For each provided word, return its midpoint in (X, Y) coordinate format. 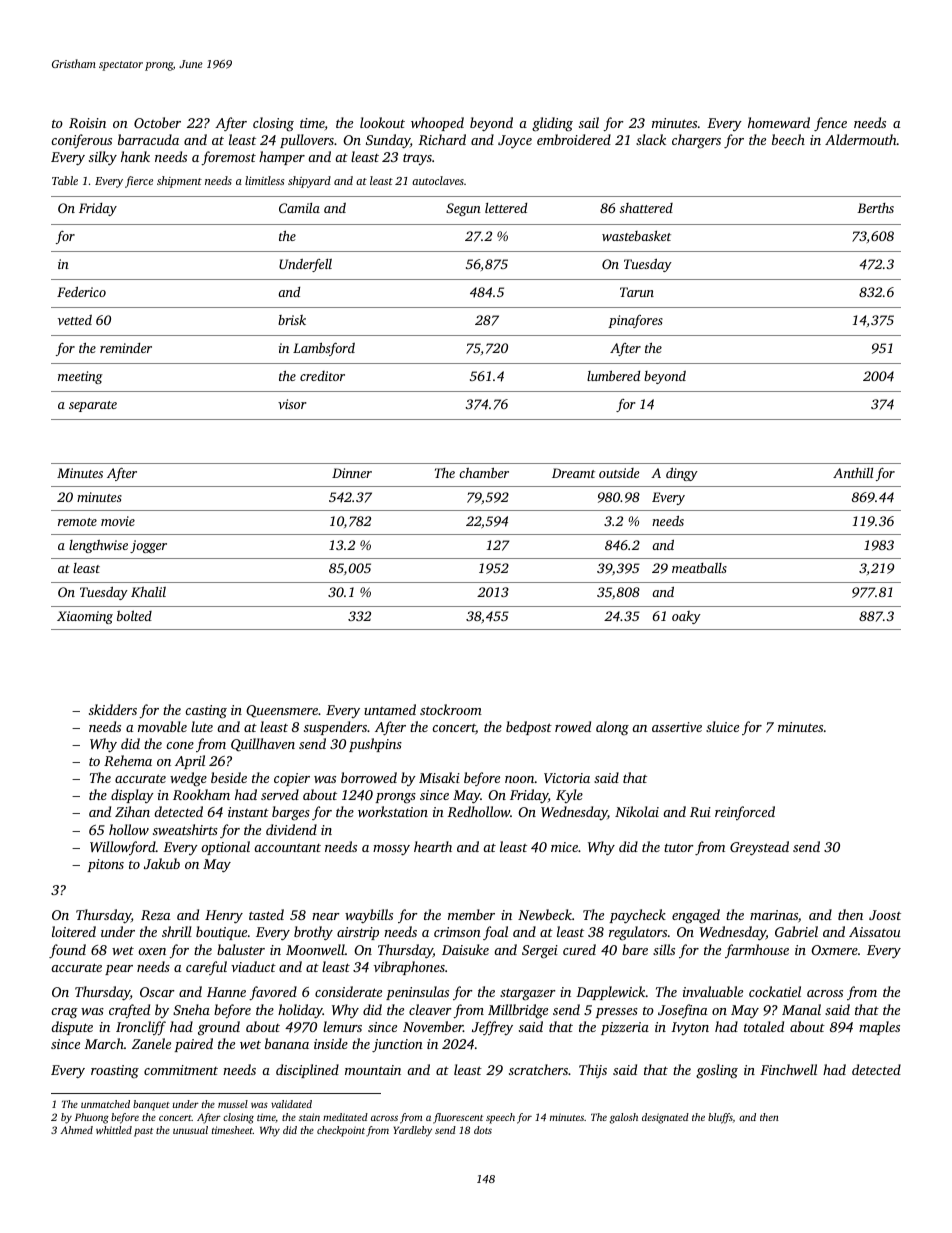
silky (103, 158)
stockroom (451, 709)
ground (219, 1028)
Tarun (637, 292)
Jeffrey (492, 1028)
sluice (722, 726)
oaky (686, 617)
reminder (126, 348)
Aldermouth (861, 139)
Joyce (515, 142)
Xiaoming (85, 617)
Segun (463, 209)
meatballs (699, 568)
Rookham (201, 794)
